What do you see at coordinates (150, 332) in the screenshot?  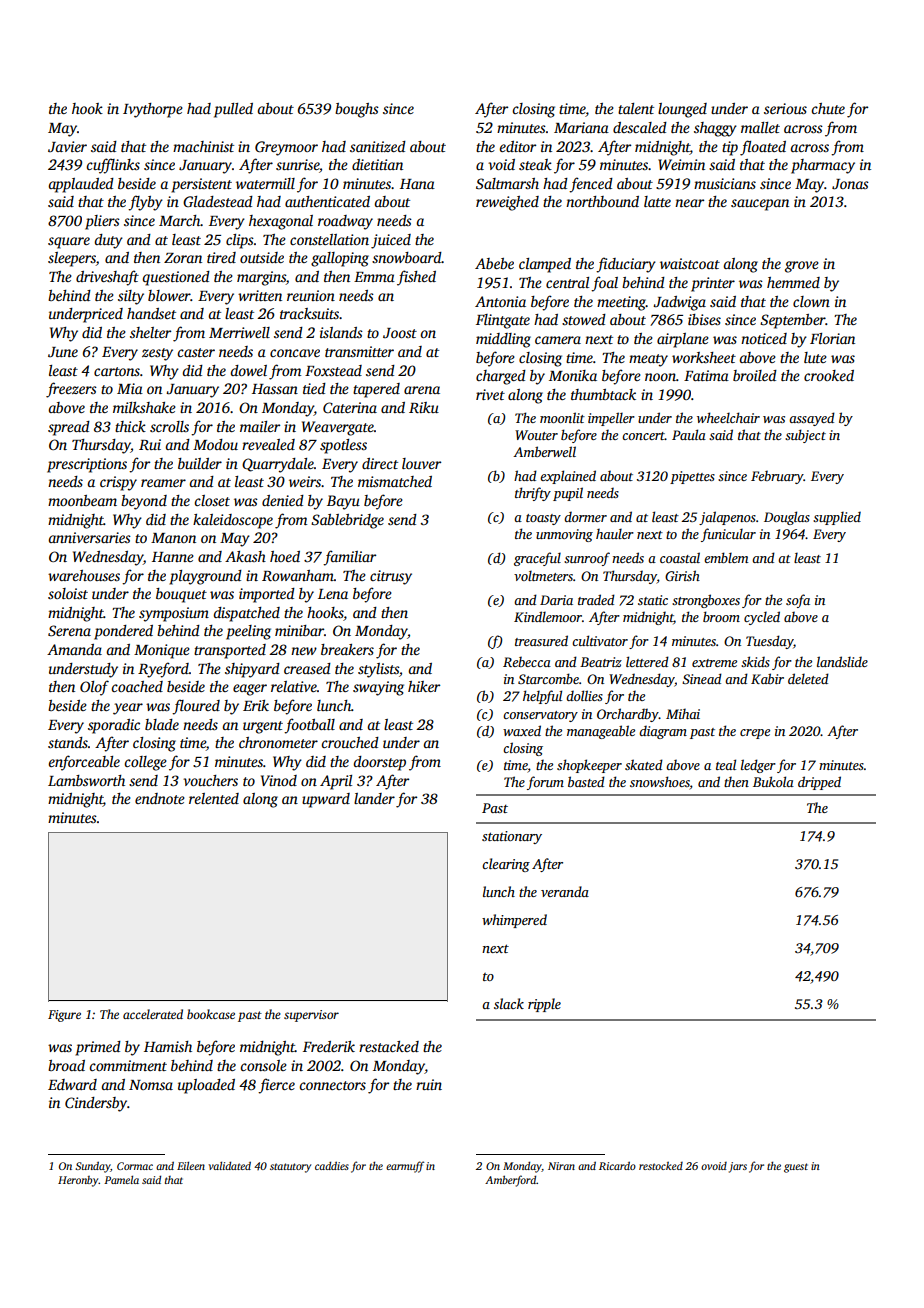 I see `shelter` at bounding box center [150, 332].
